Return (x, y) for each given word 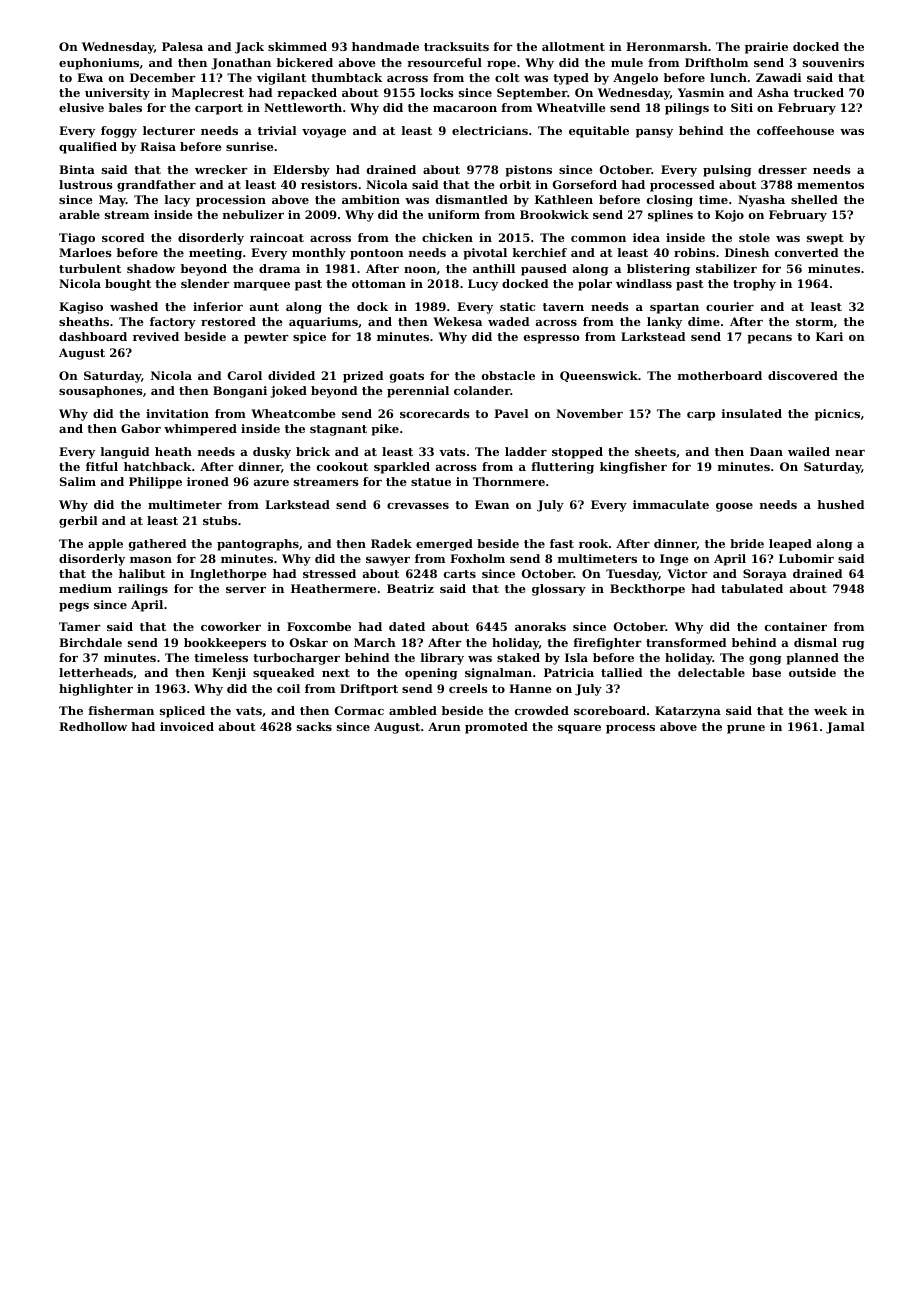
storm (814, 322)
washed (134, 306)
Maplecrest (208, 94)
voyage (324, 133)
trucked (819, 92)
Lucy (483, 285)
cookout (342, 466)
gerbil (78, 522)
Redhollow (93, 726)
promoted (496, 728)
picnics (837, 415)
